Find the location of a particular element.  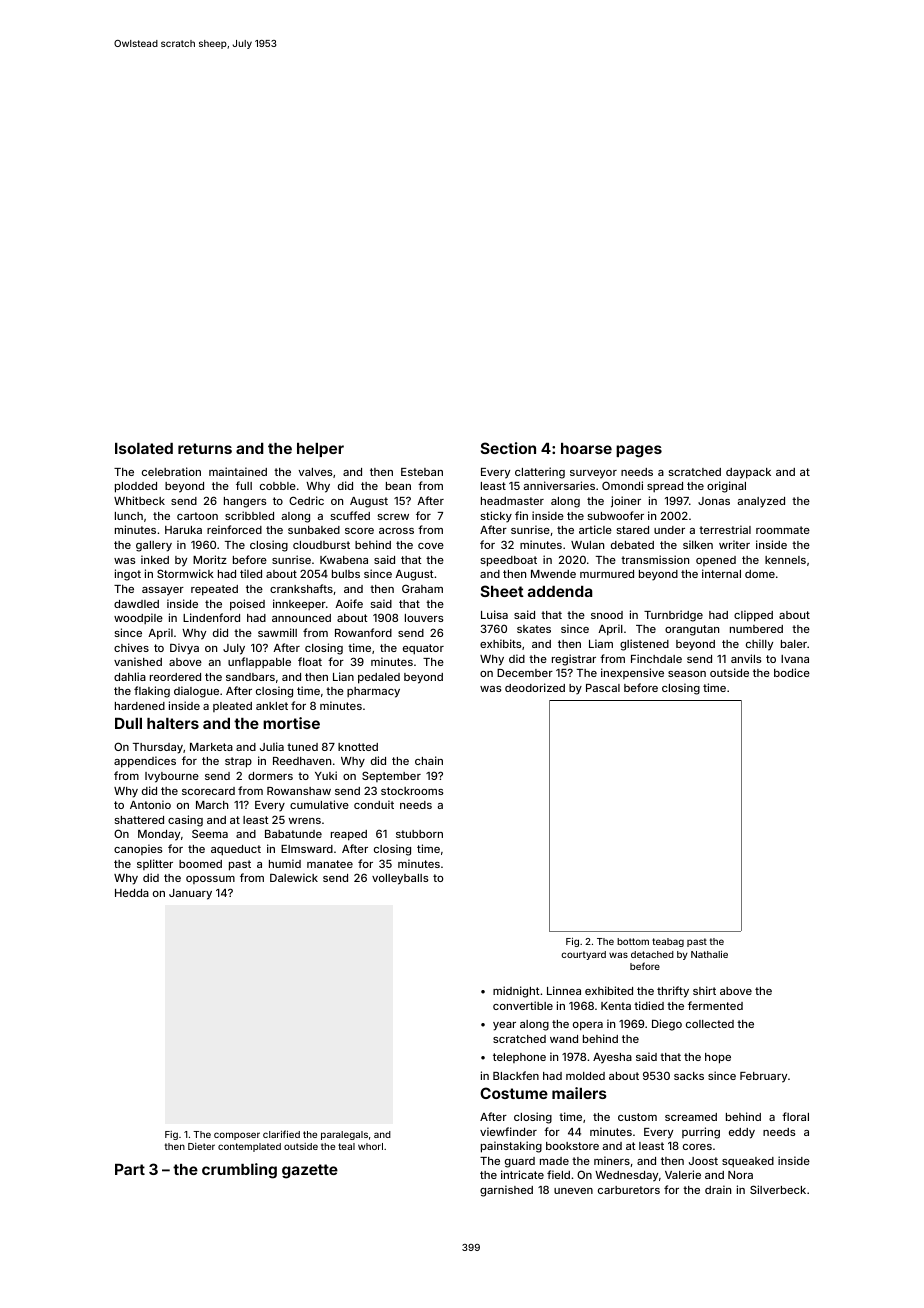

Section is located at coordinates (508, 448).
